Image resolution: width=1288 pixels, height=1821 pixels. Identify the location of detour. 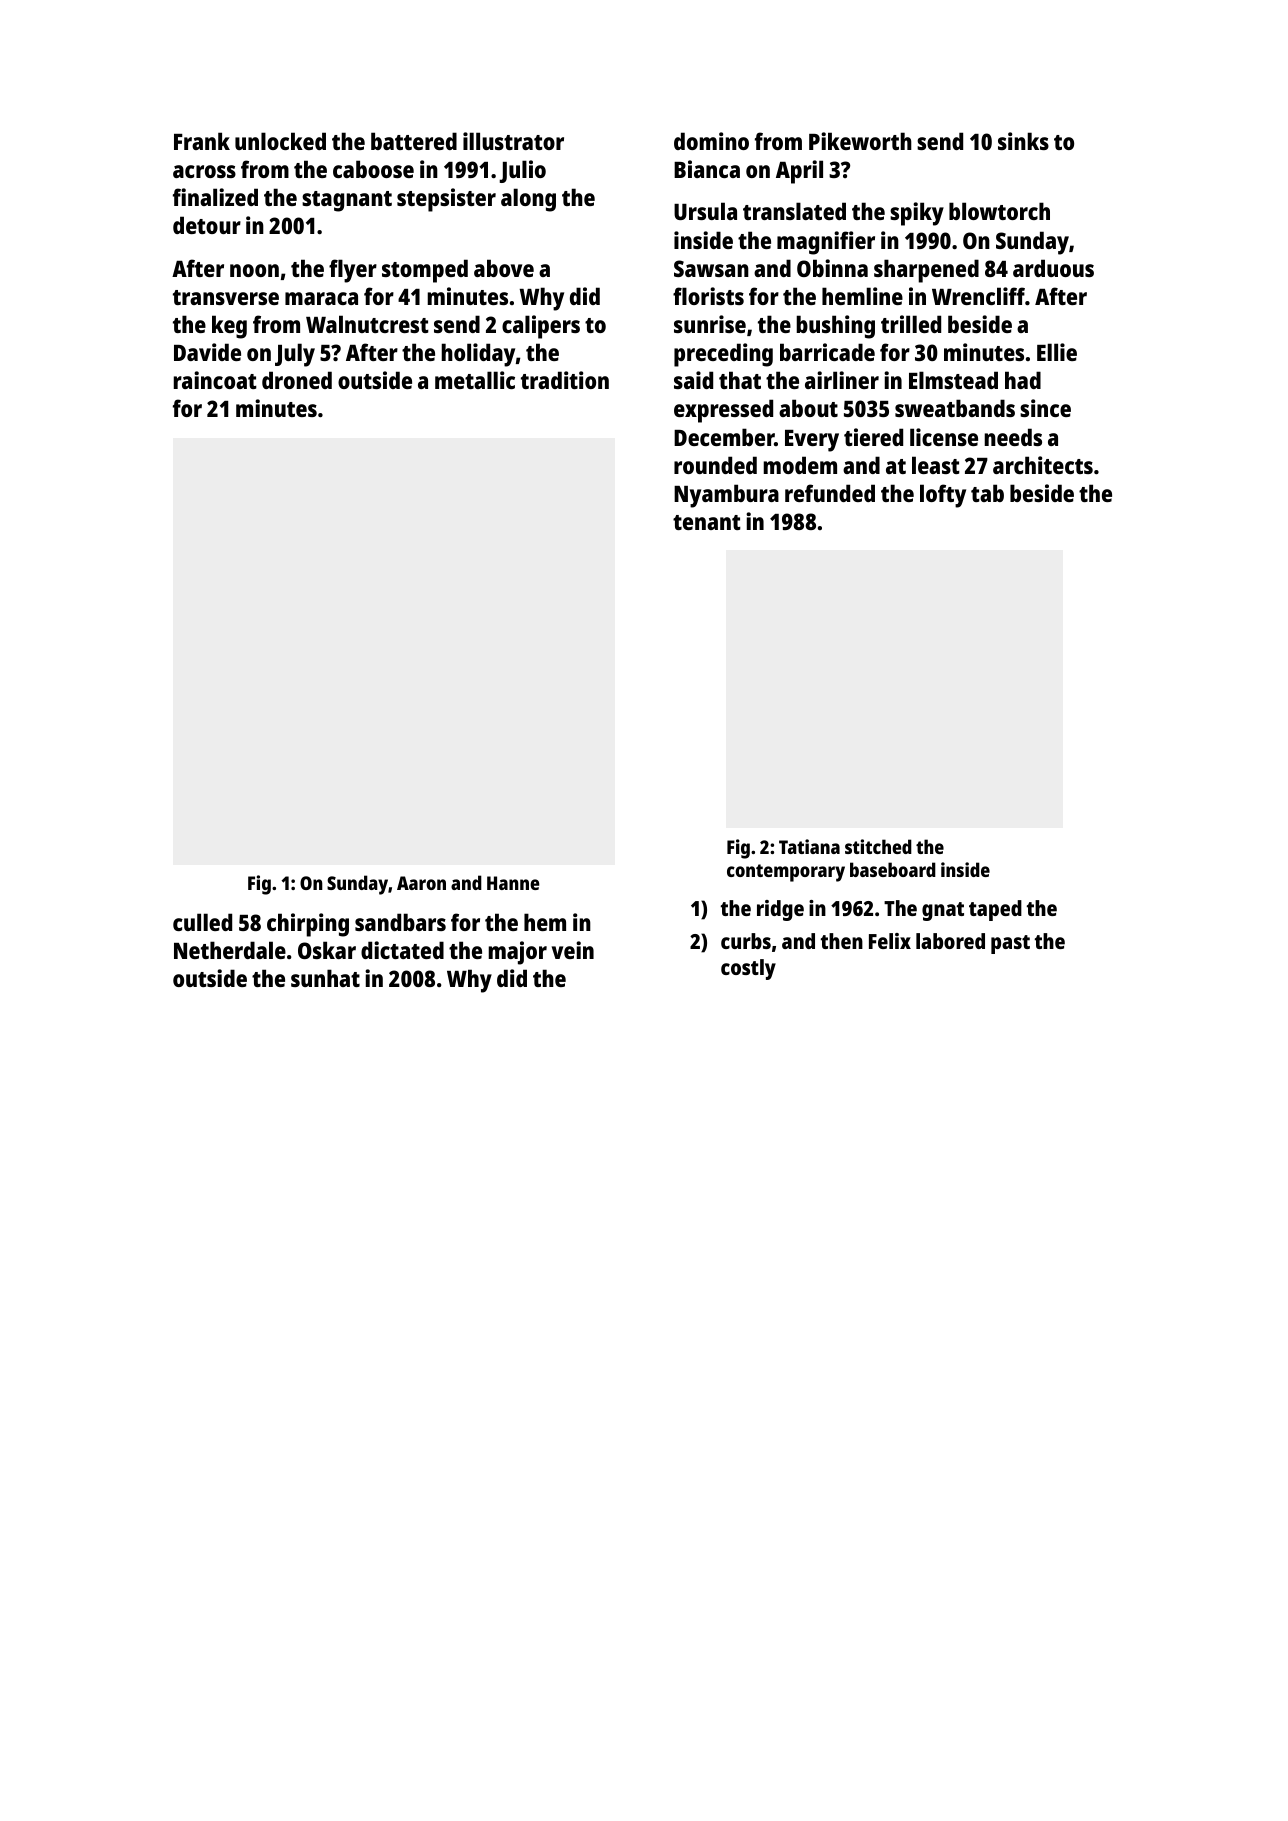
(207, 225).
